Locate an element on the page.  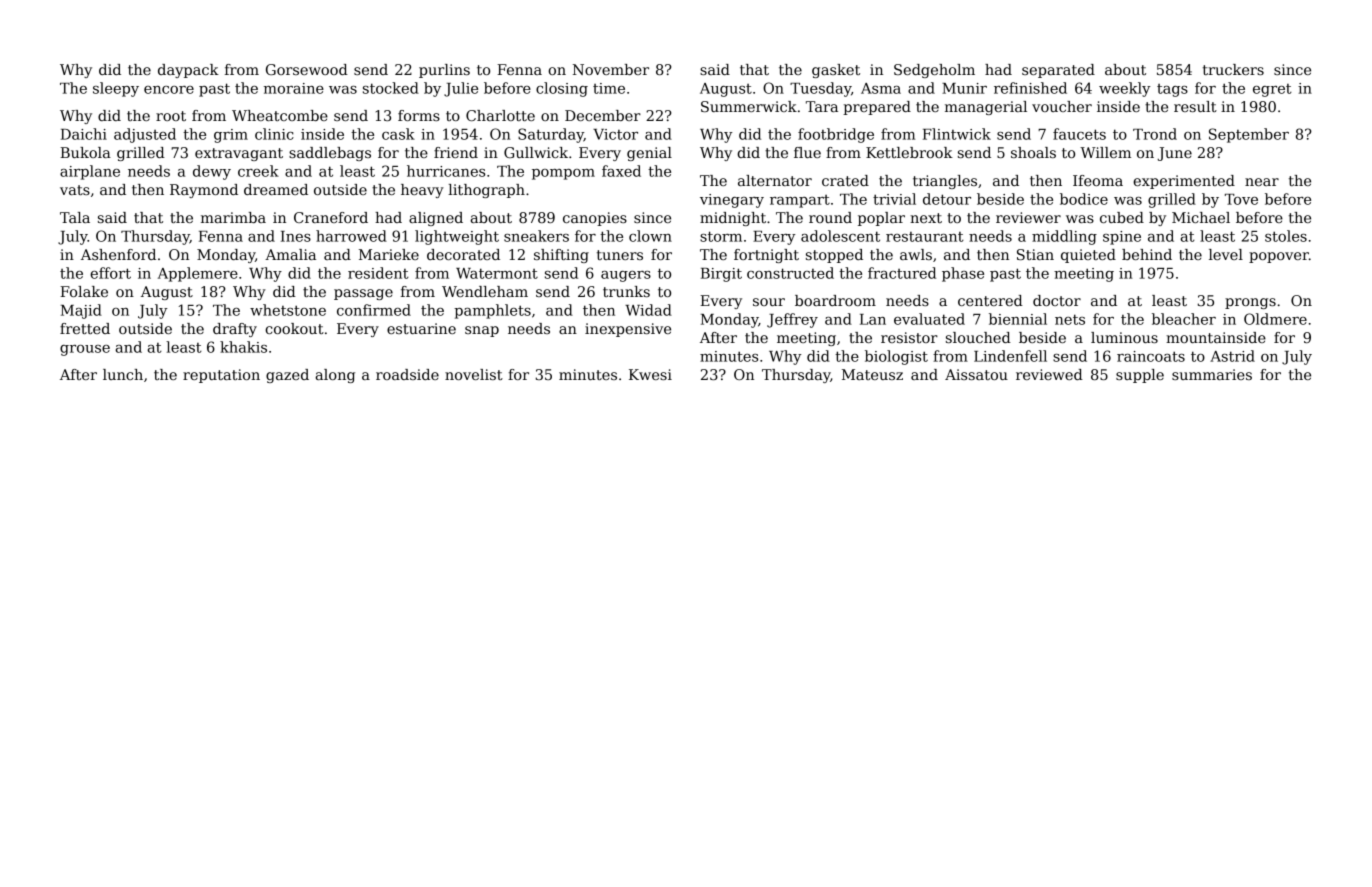
closing is located at coordinates (562, 89).
